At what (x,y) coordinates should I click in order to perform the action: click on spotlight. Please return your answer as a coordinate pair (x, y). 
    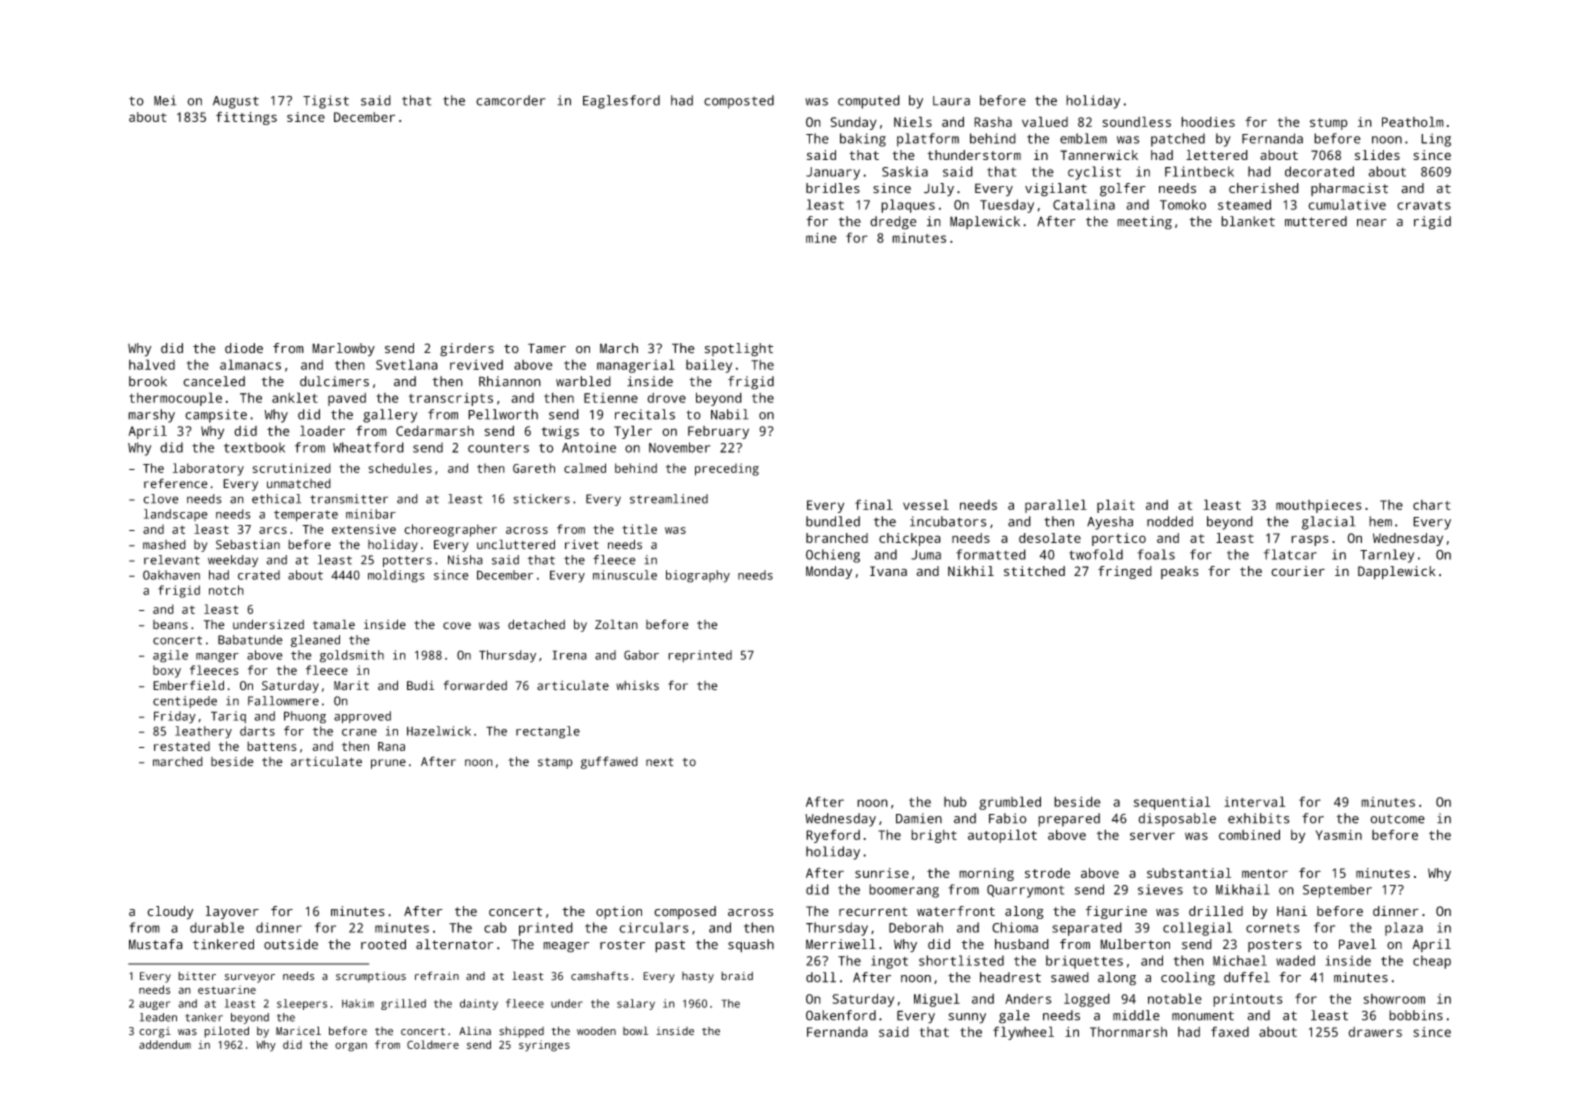
    Looking at the image, I should click on (739, 350).
